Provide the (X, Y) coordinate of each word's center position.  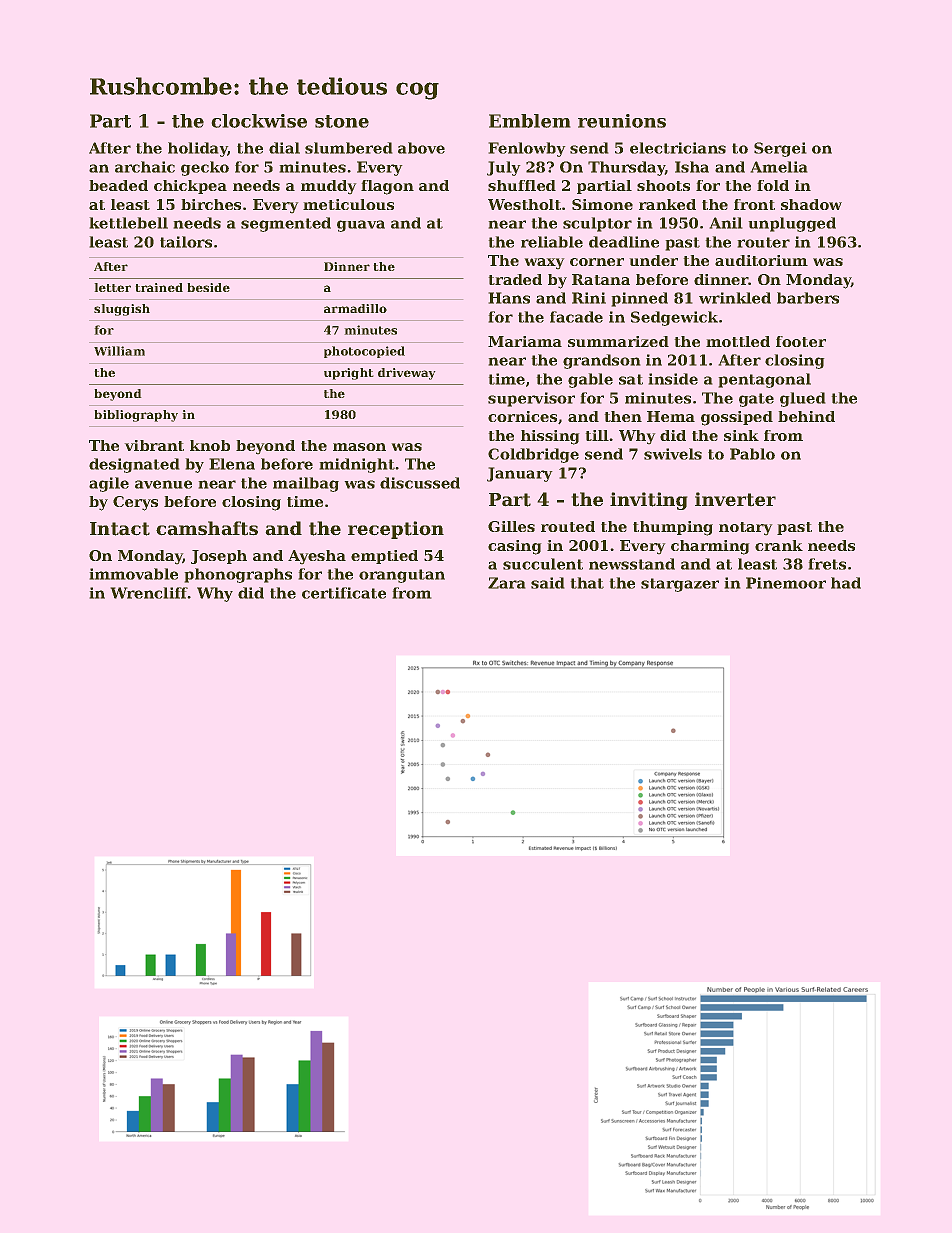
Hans (509, 298)
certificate (344, 593)
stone (342, 121)
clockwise (259, 121)
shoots (663, 185)
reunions (622, 121)
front (754, 204)
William (119, 351)
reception (396, 530)
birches (211, 204)
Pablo (752, 454)
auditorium (761, 260)
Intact (120, 529)
